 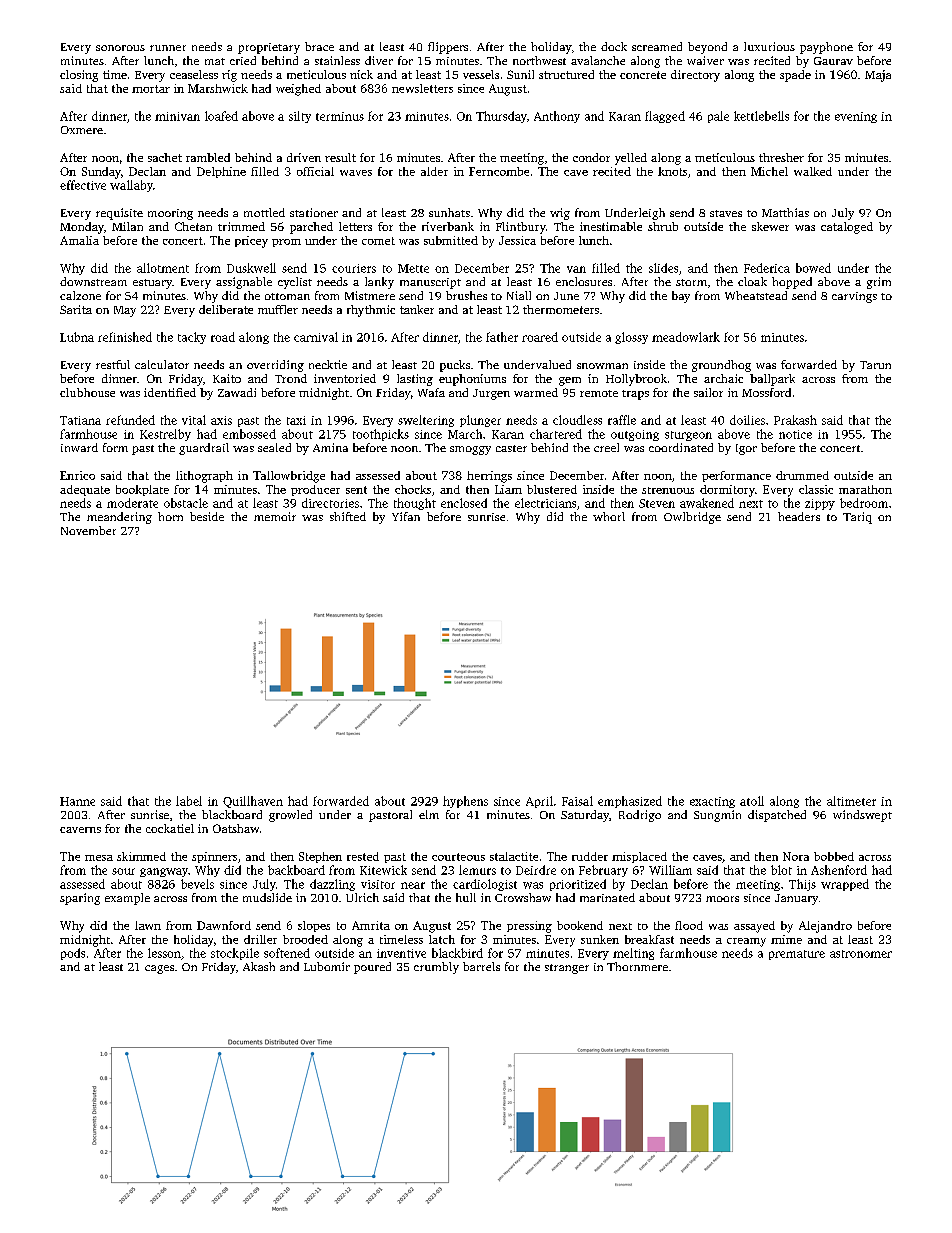 I want to click on Maja, so click(x=878, y=76).
